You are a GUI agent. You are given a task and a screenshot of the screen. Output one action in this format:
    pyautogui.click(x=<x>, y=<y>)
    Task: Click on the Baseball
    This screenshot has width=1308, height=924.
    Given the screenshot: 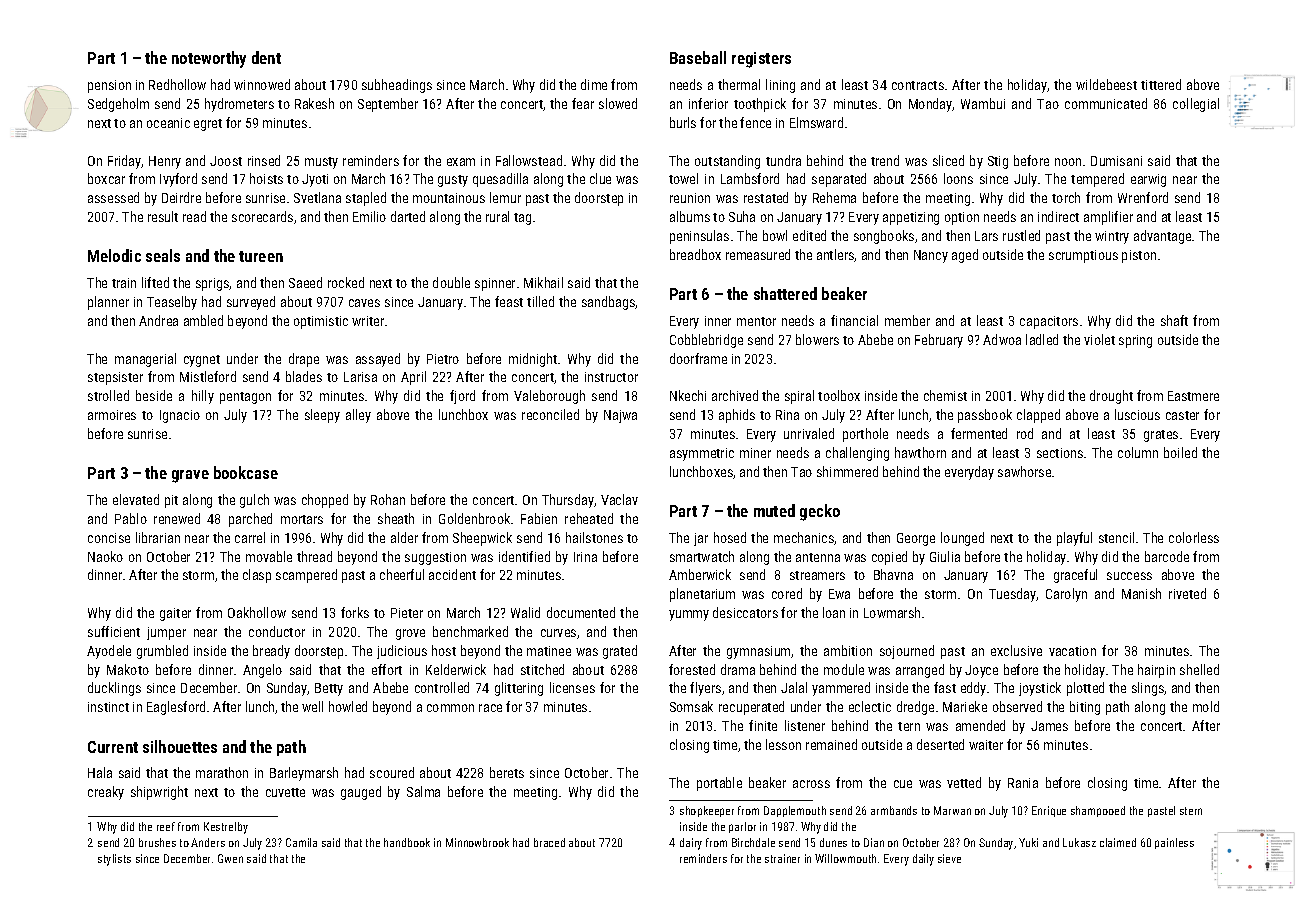 What is the action you would take?
    pyautogui.click(x=698, y=57)
